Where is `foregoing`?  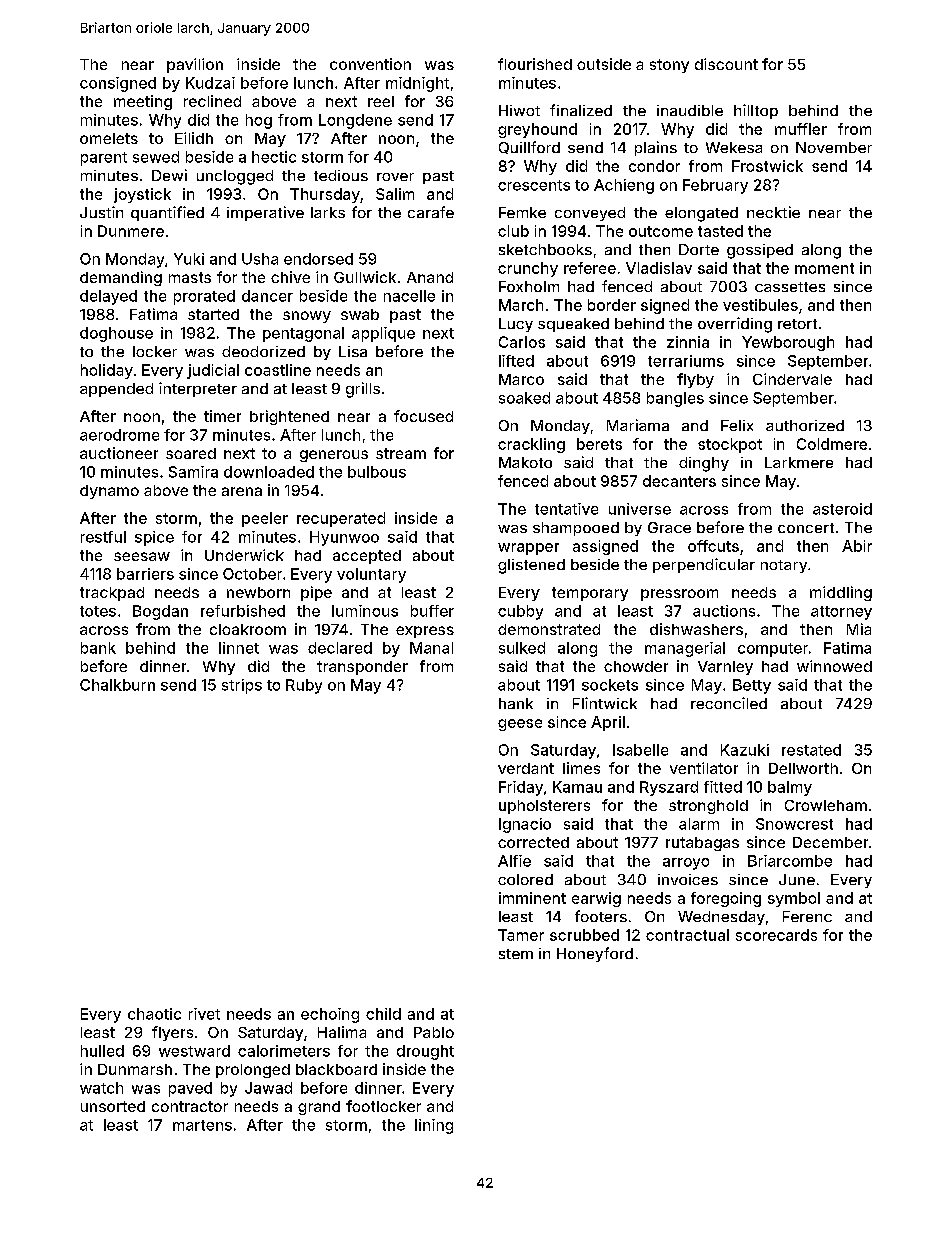 foregoing is located at coordinates (726, 899).
